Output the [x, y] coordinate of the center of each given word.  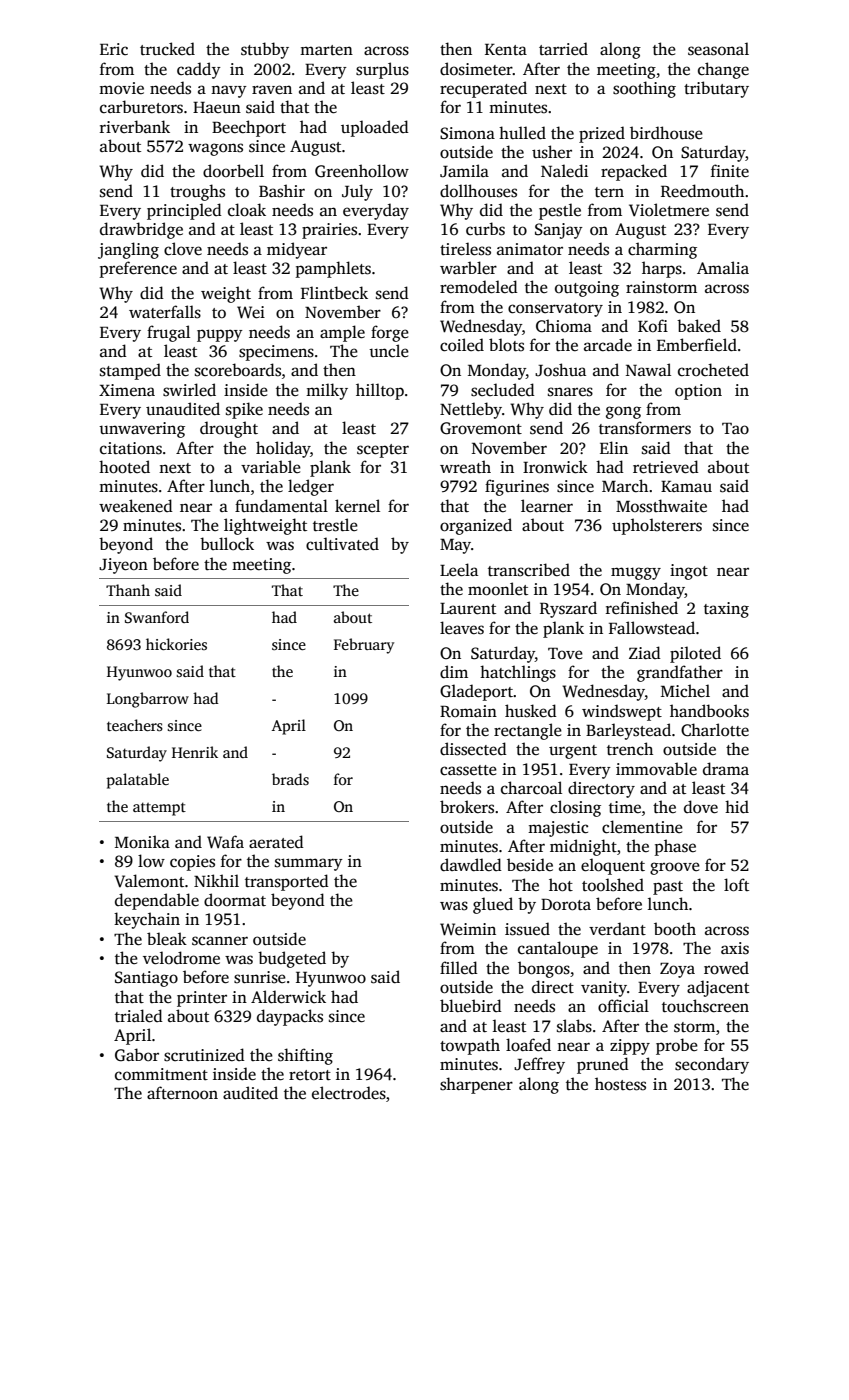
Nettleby [471, 410]
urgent [573, 752]
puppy [220, 335]
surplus [382, 70]
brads [290, 779]
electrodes [349, 1093]
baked [699, 326]
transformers [645, 428]
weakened [136, 506]
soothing [644, 89]
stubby [265, 50]
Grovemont [481, 428]
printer [202, 999]
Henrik [195, 752]
